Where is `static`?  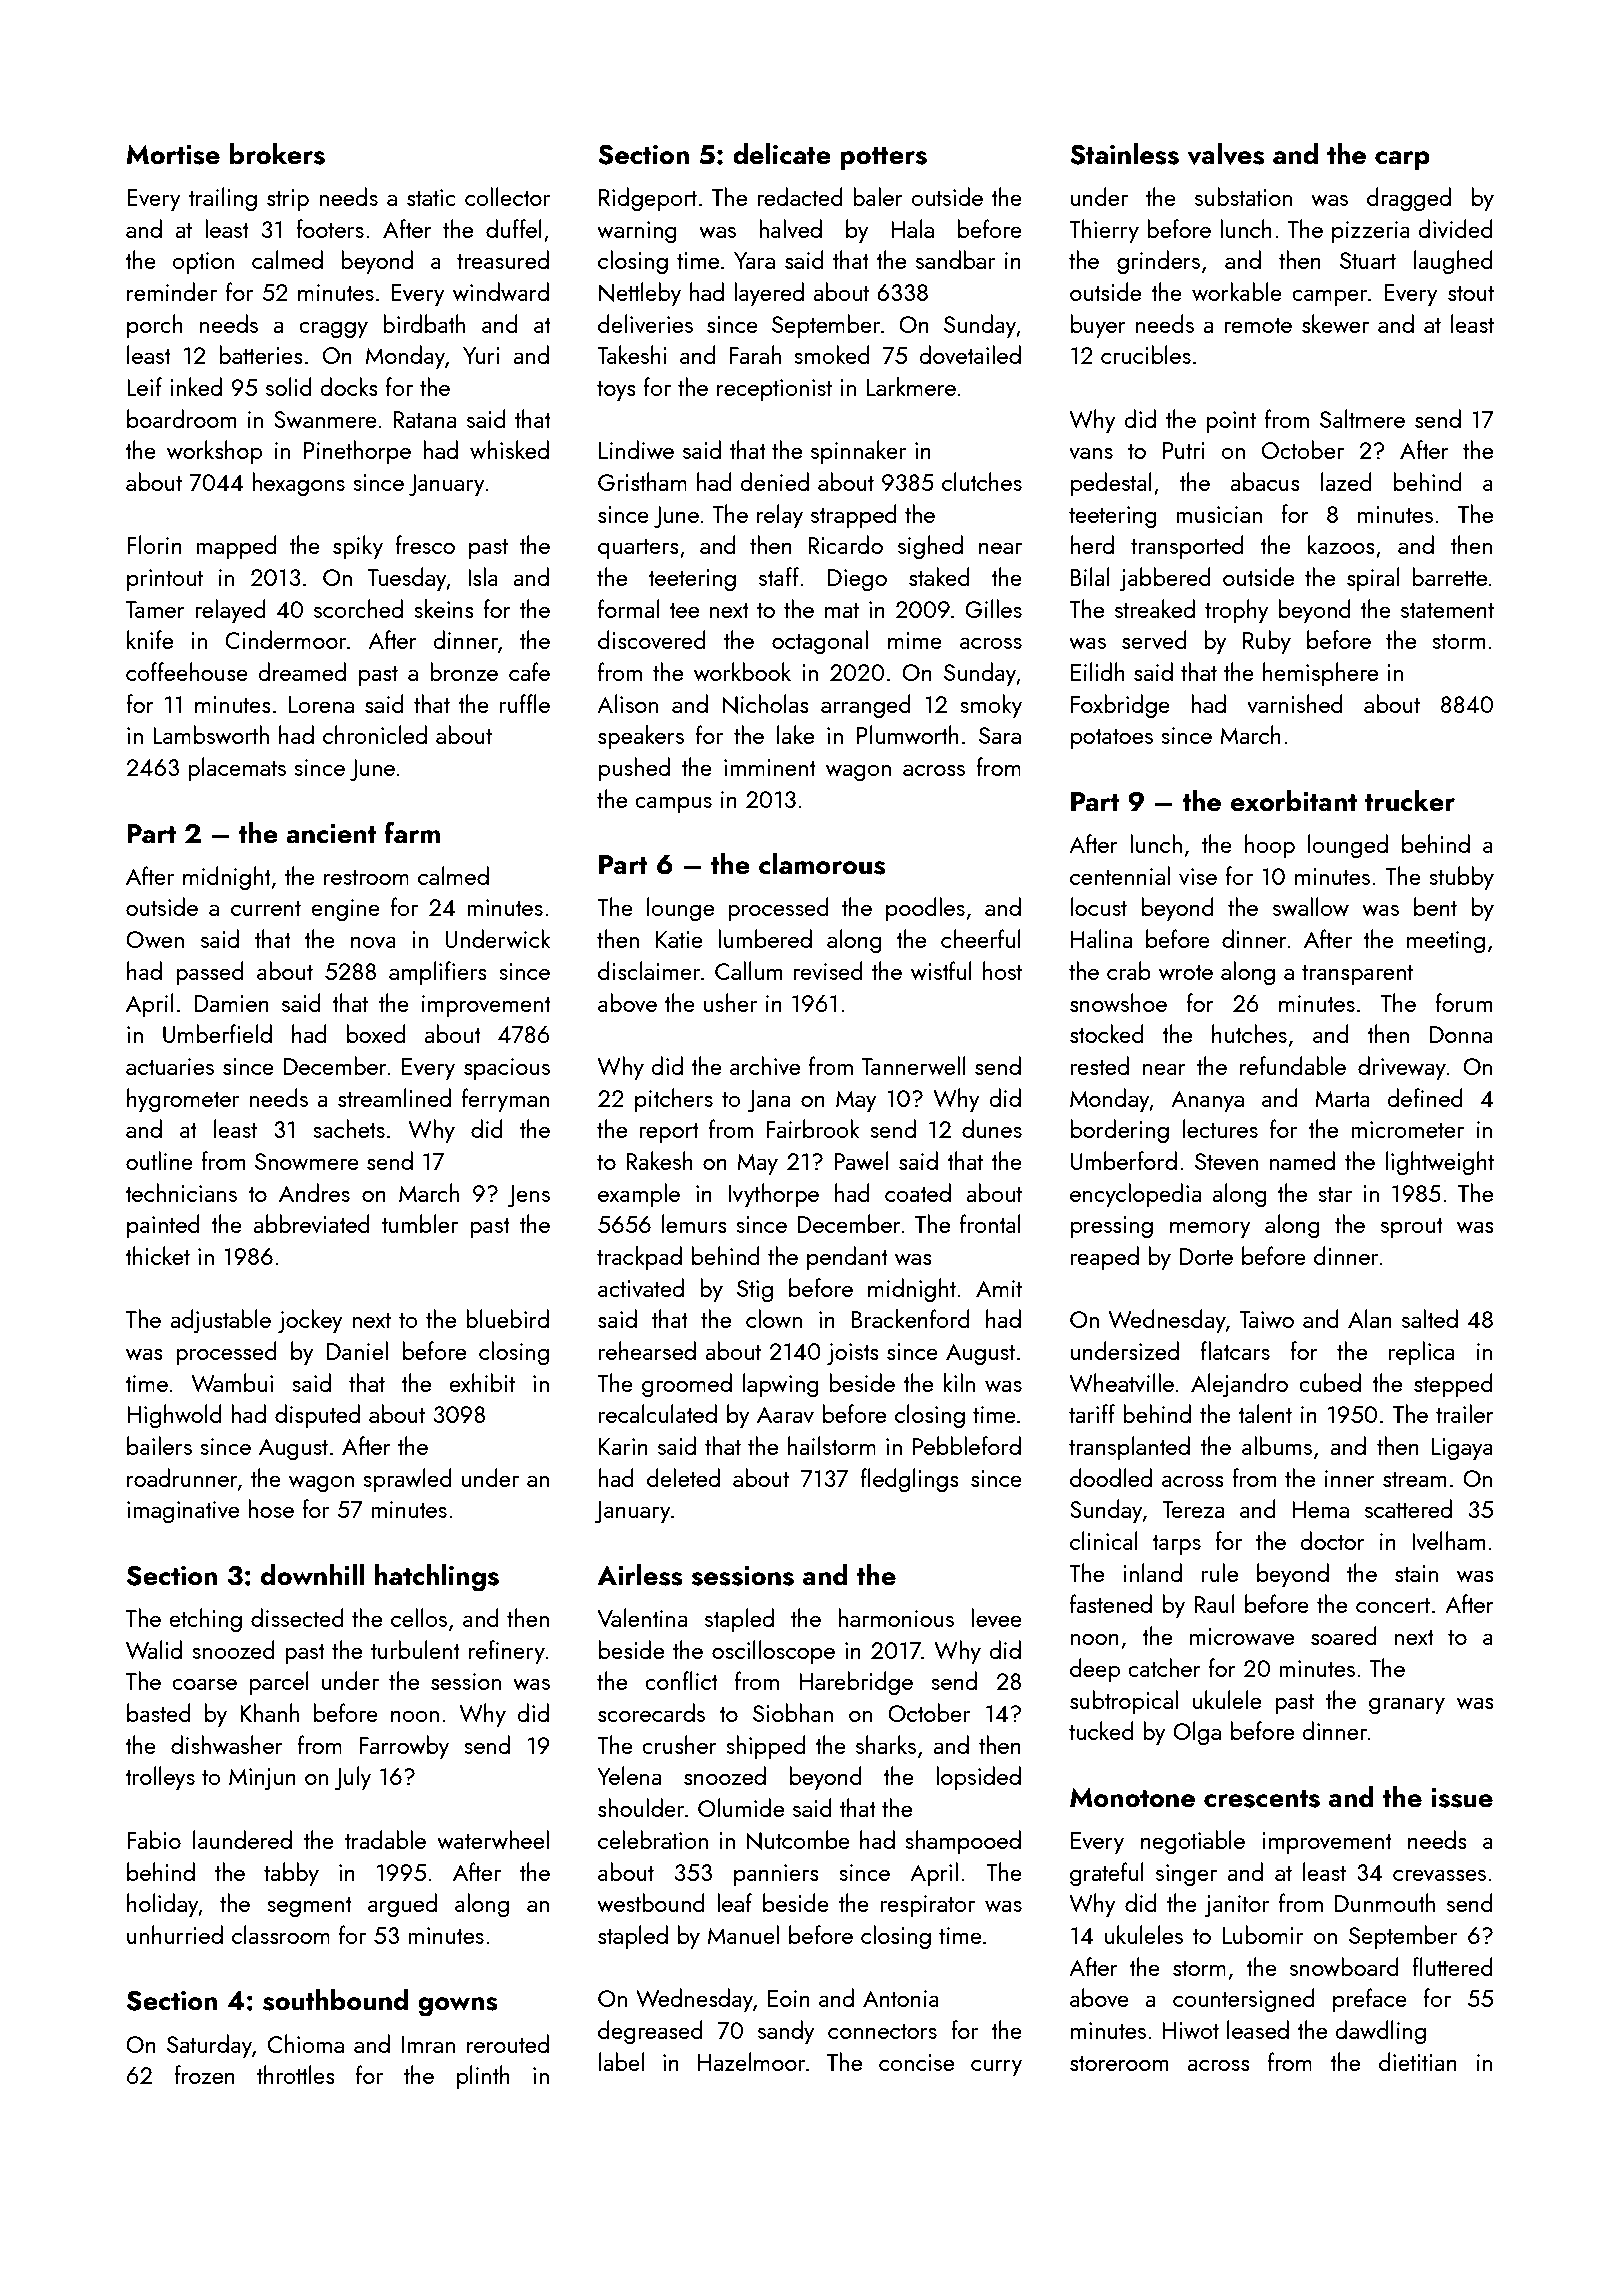
static is located at coordinates (431, 197).
